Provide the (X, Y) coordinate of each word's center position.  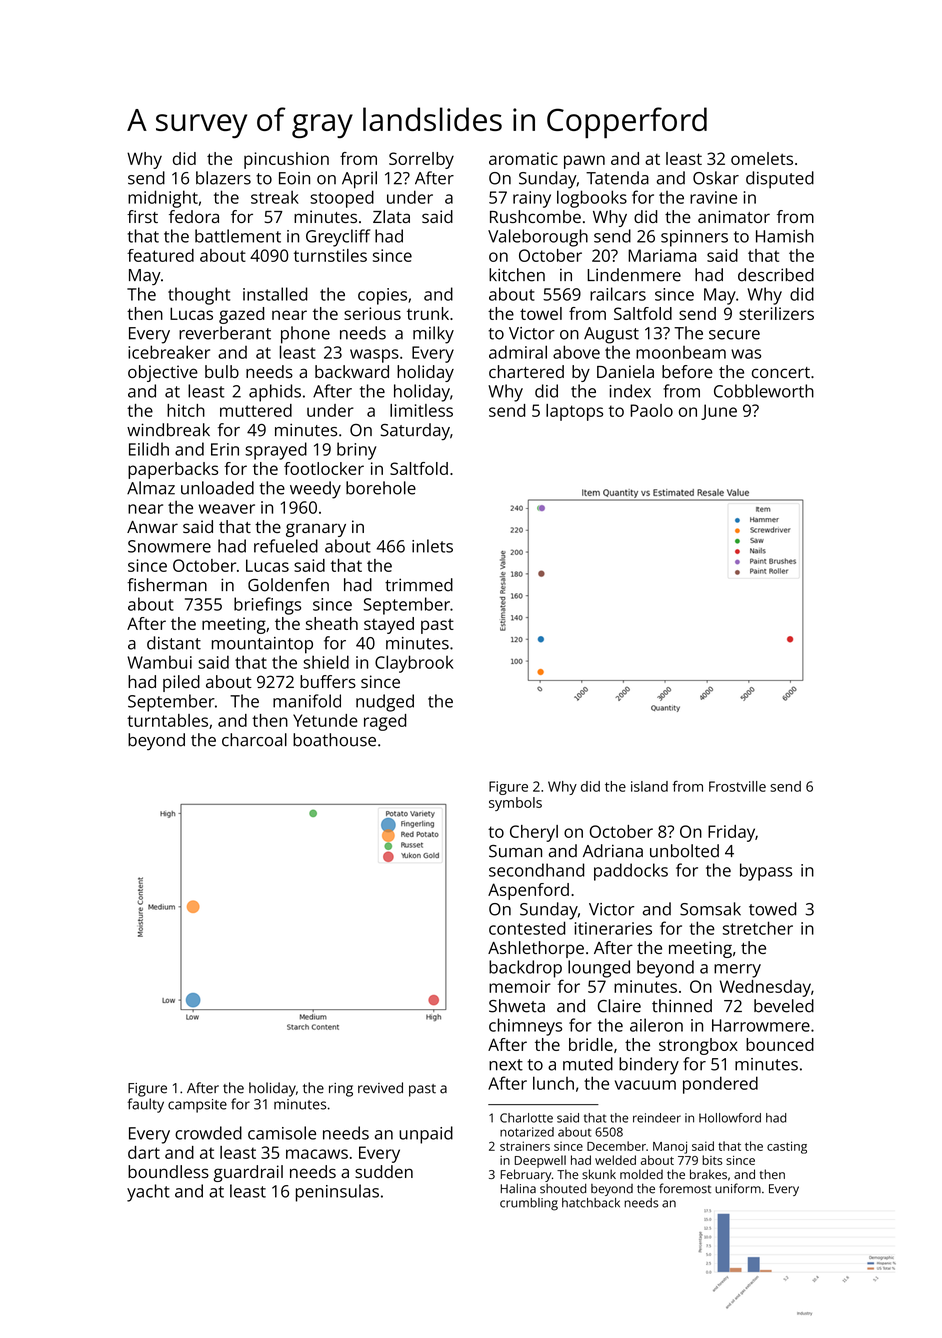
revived (380, 1088)
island (649, 786)
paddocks (631, 872)
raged (385, 722)
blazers (223, 178)
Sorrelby (421, 160)
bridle (591, 1044)
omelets (762, 158)
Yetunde (325, 720)
